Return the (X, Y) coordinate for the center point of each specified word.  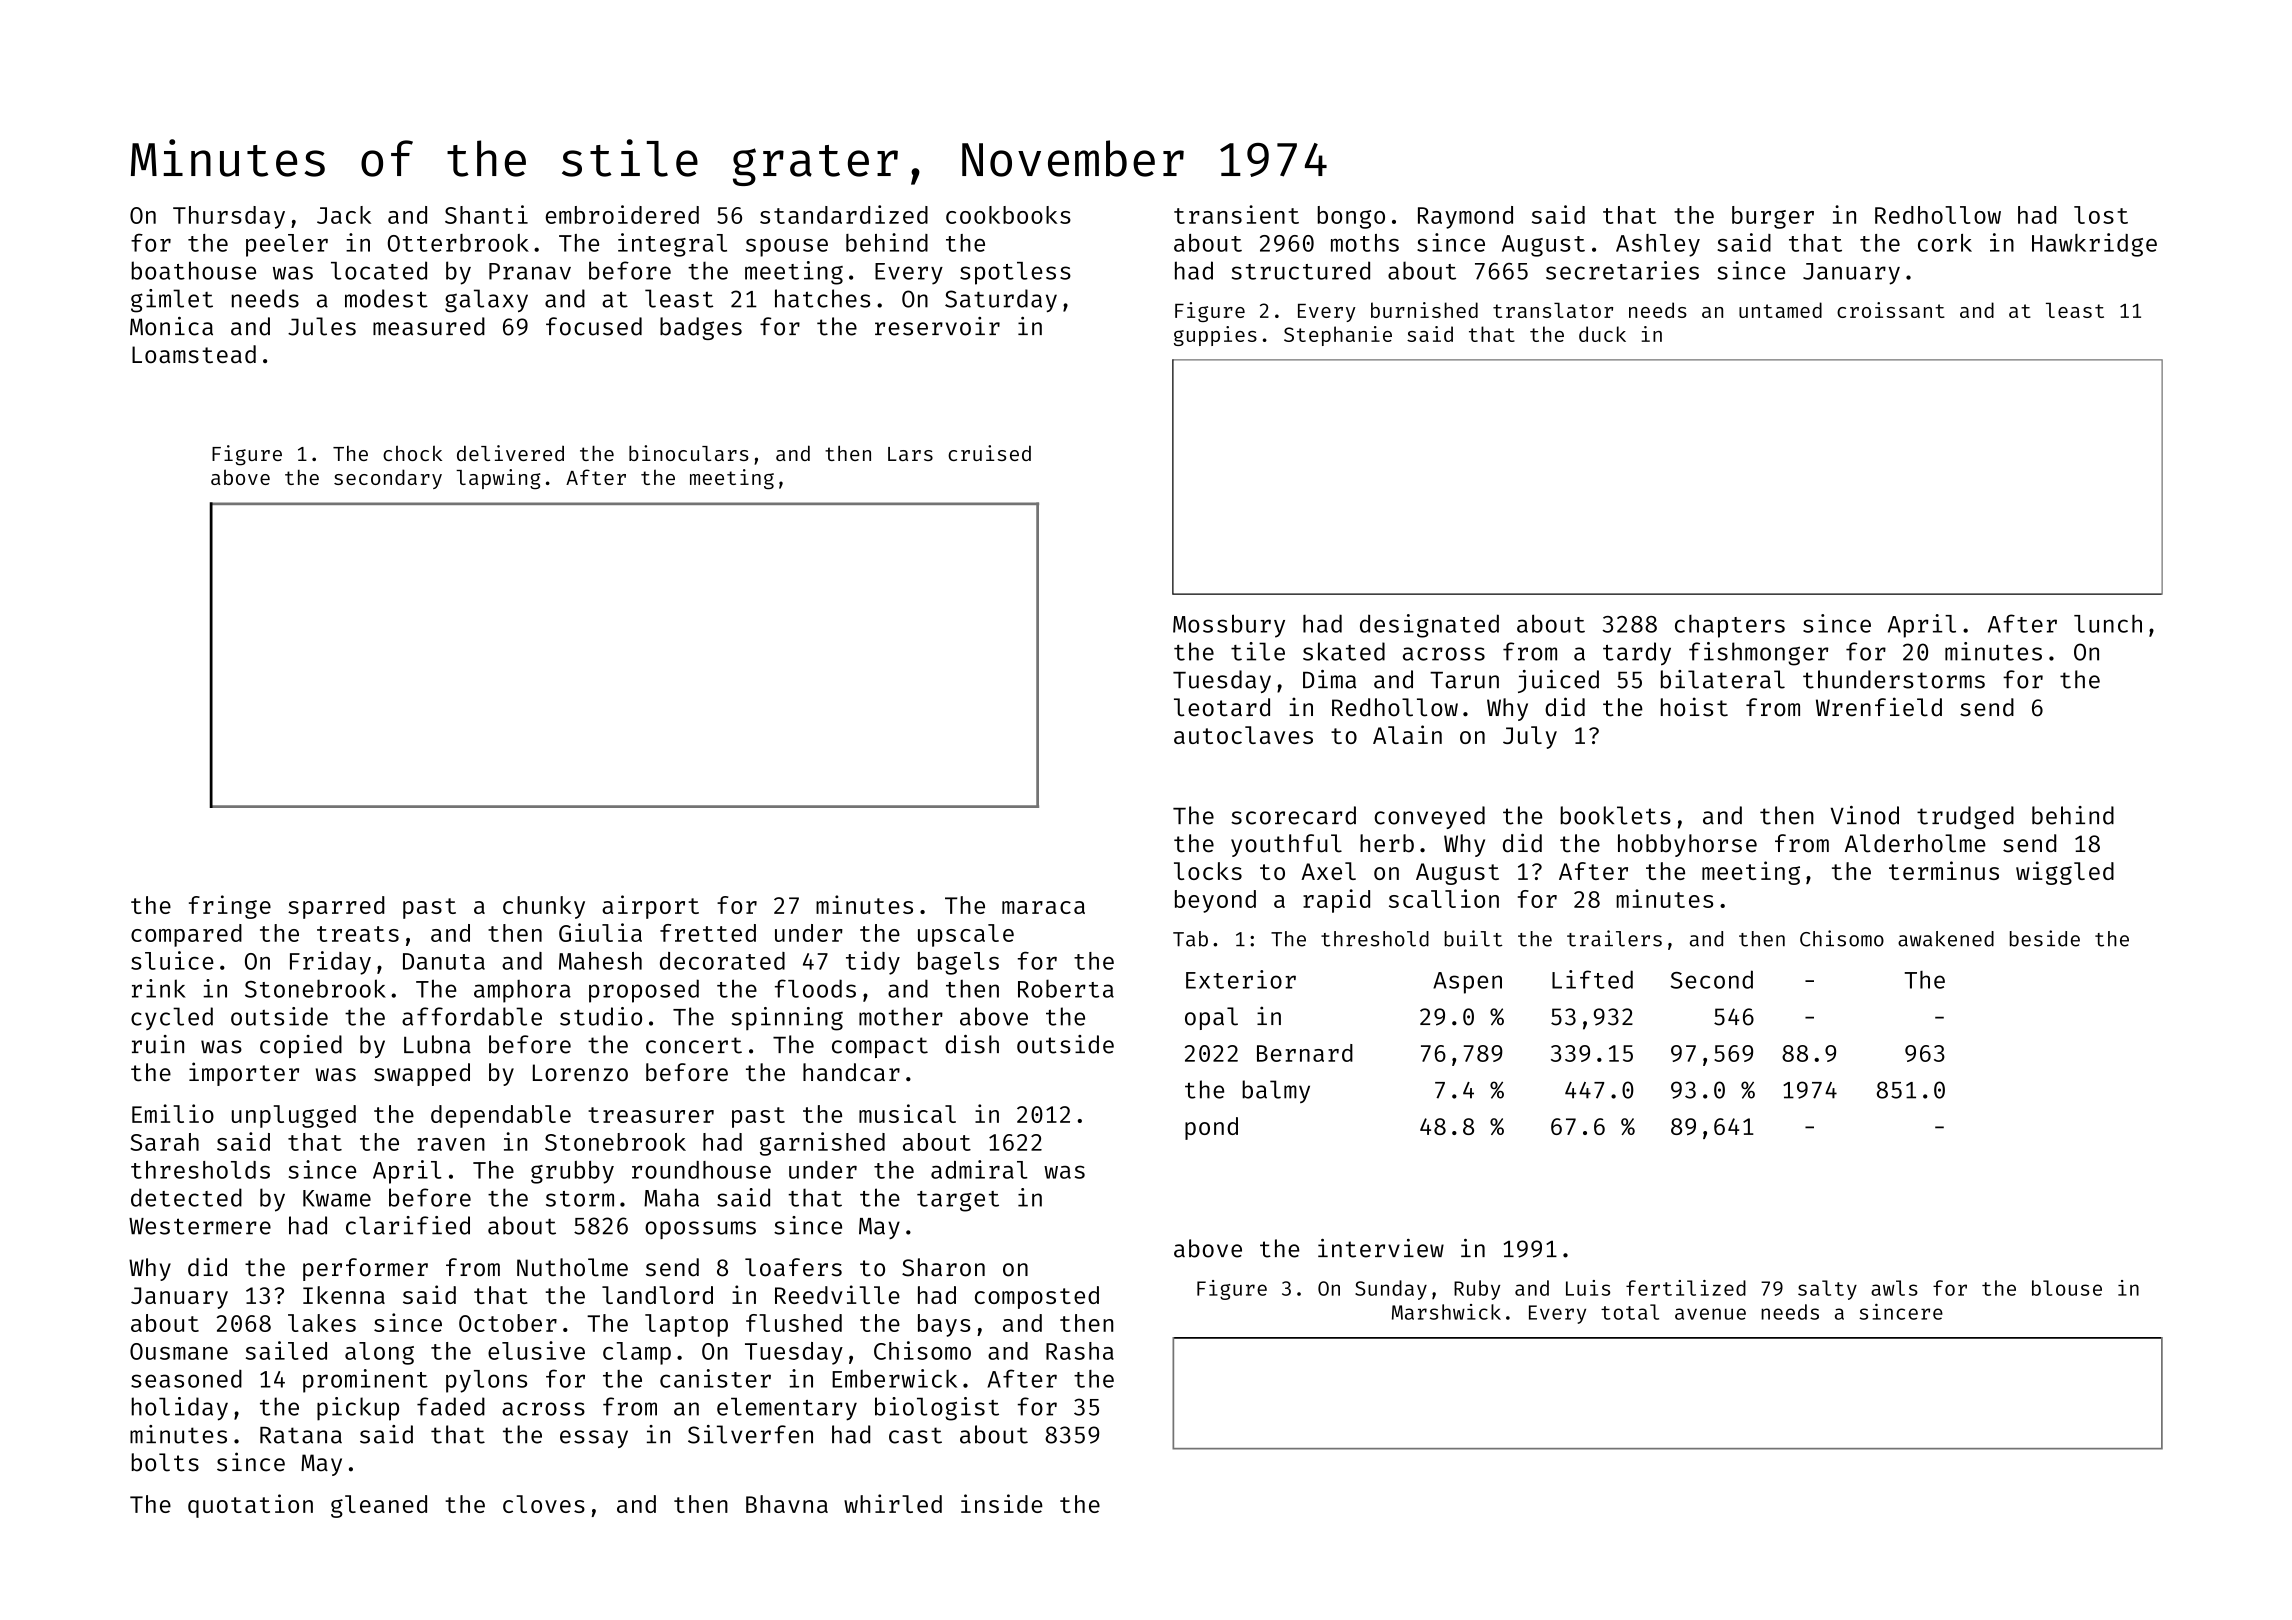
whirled (893, 1503)
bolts (165, 1462)
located (379, 270)
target (958, 1201)
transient (1236, 214)
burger (1773, 217)
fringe (230, 907)
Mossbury (1229, 626)
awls (1894, 1288)
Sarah (164, 1142)
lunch (2108, 624)
